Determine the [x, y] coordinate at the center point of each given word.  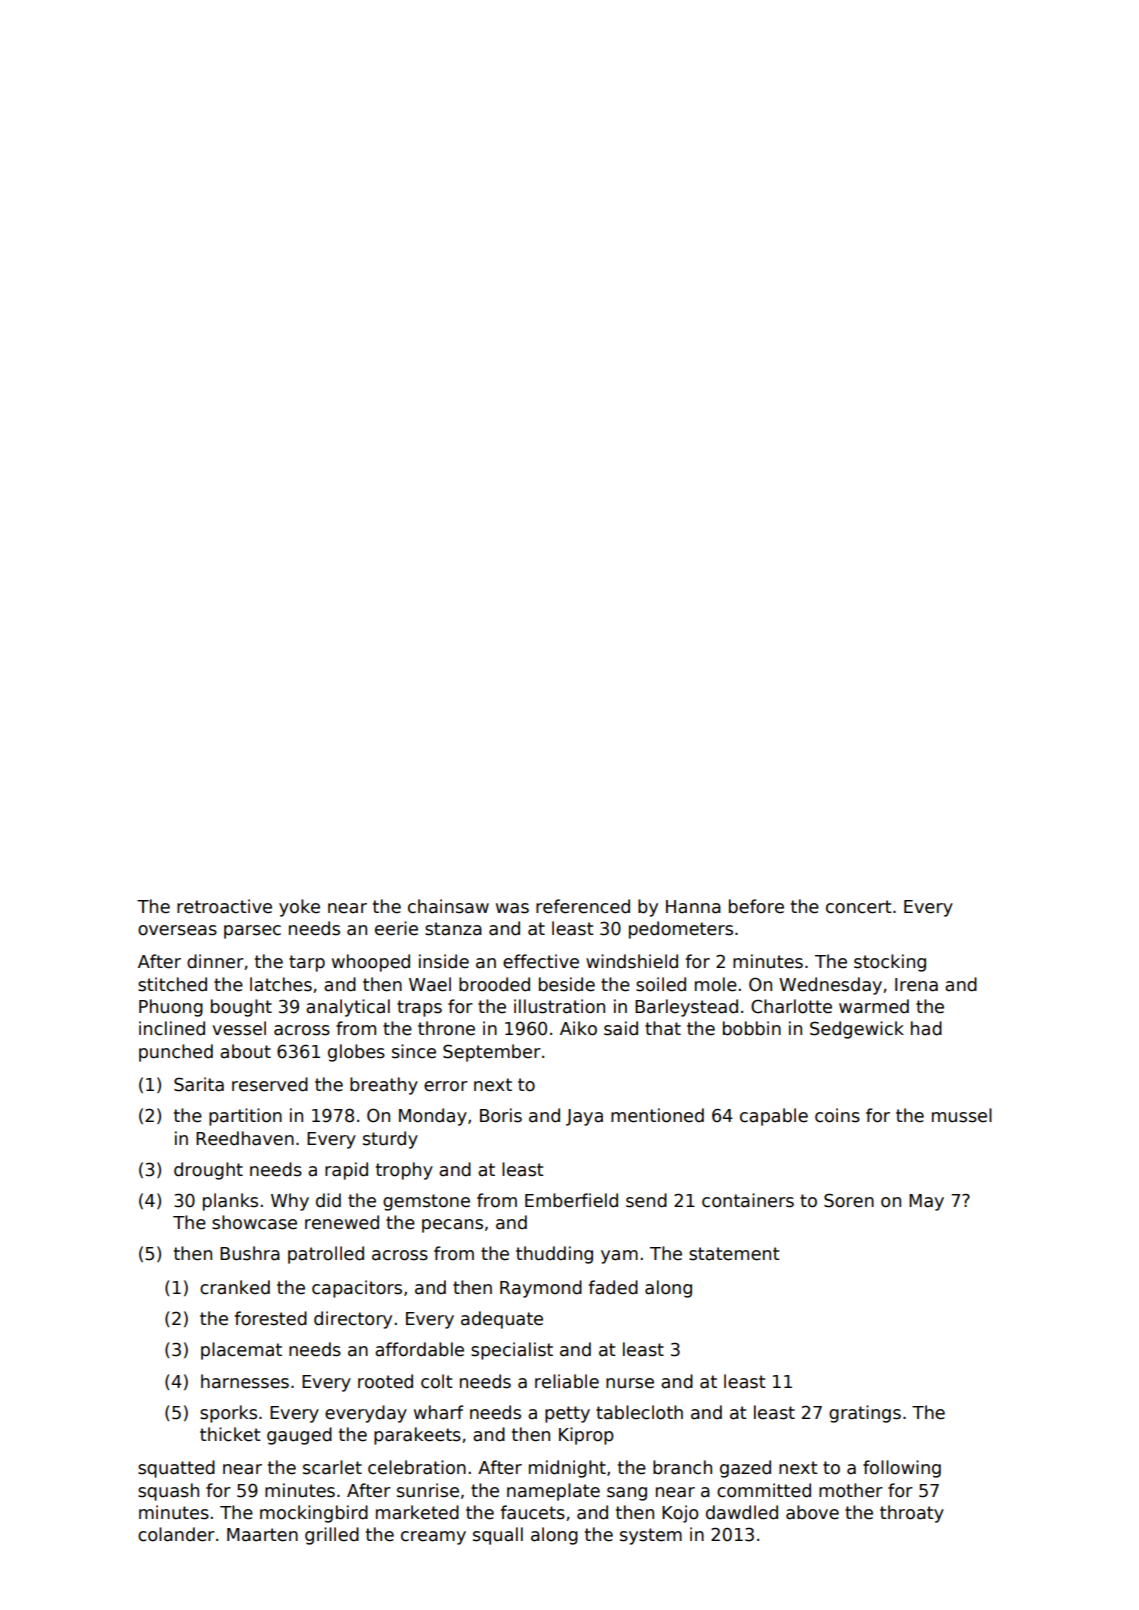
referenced [583, 906]
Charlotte [791, 1006]
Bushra [250, 1253]
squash [168, 1492]
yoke [299, 908]
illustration [559, 1006]
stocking [890, 963]
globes [356, 1053]
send [646, 1200]
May [926, 1202]
